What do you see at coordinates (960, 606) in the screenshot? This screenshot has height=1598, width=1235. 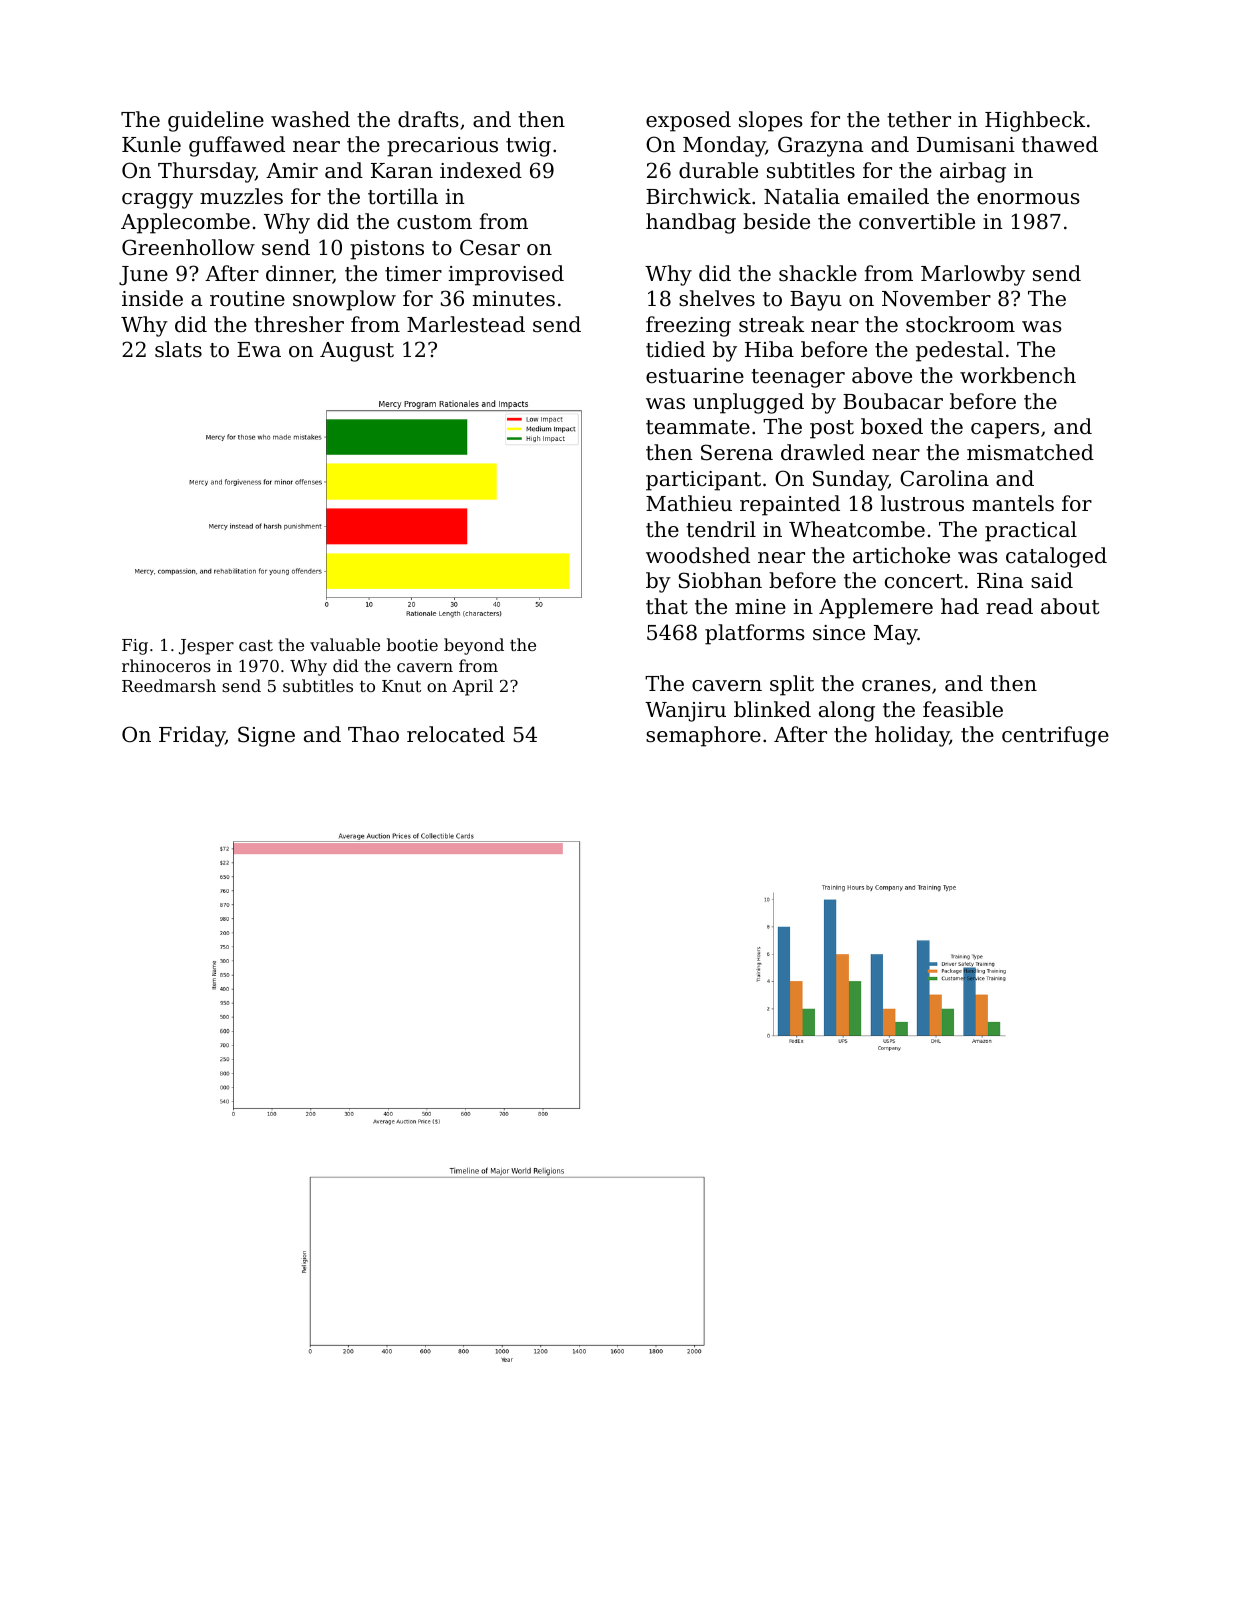 I see `had` at bounding box center [960, 606].
